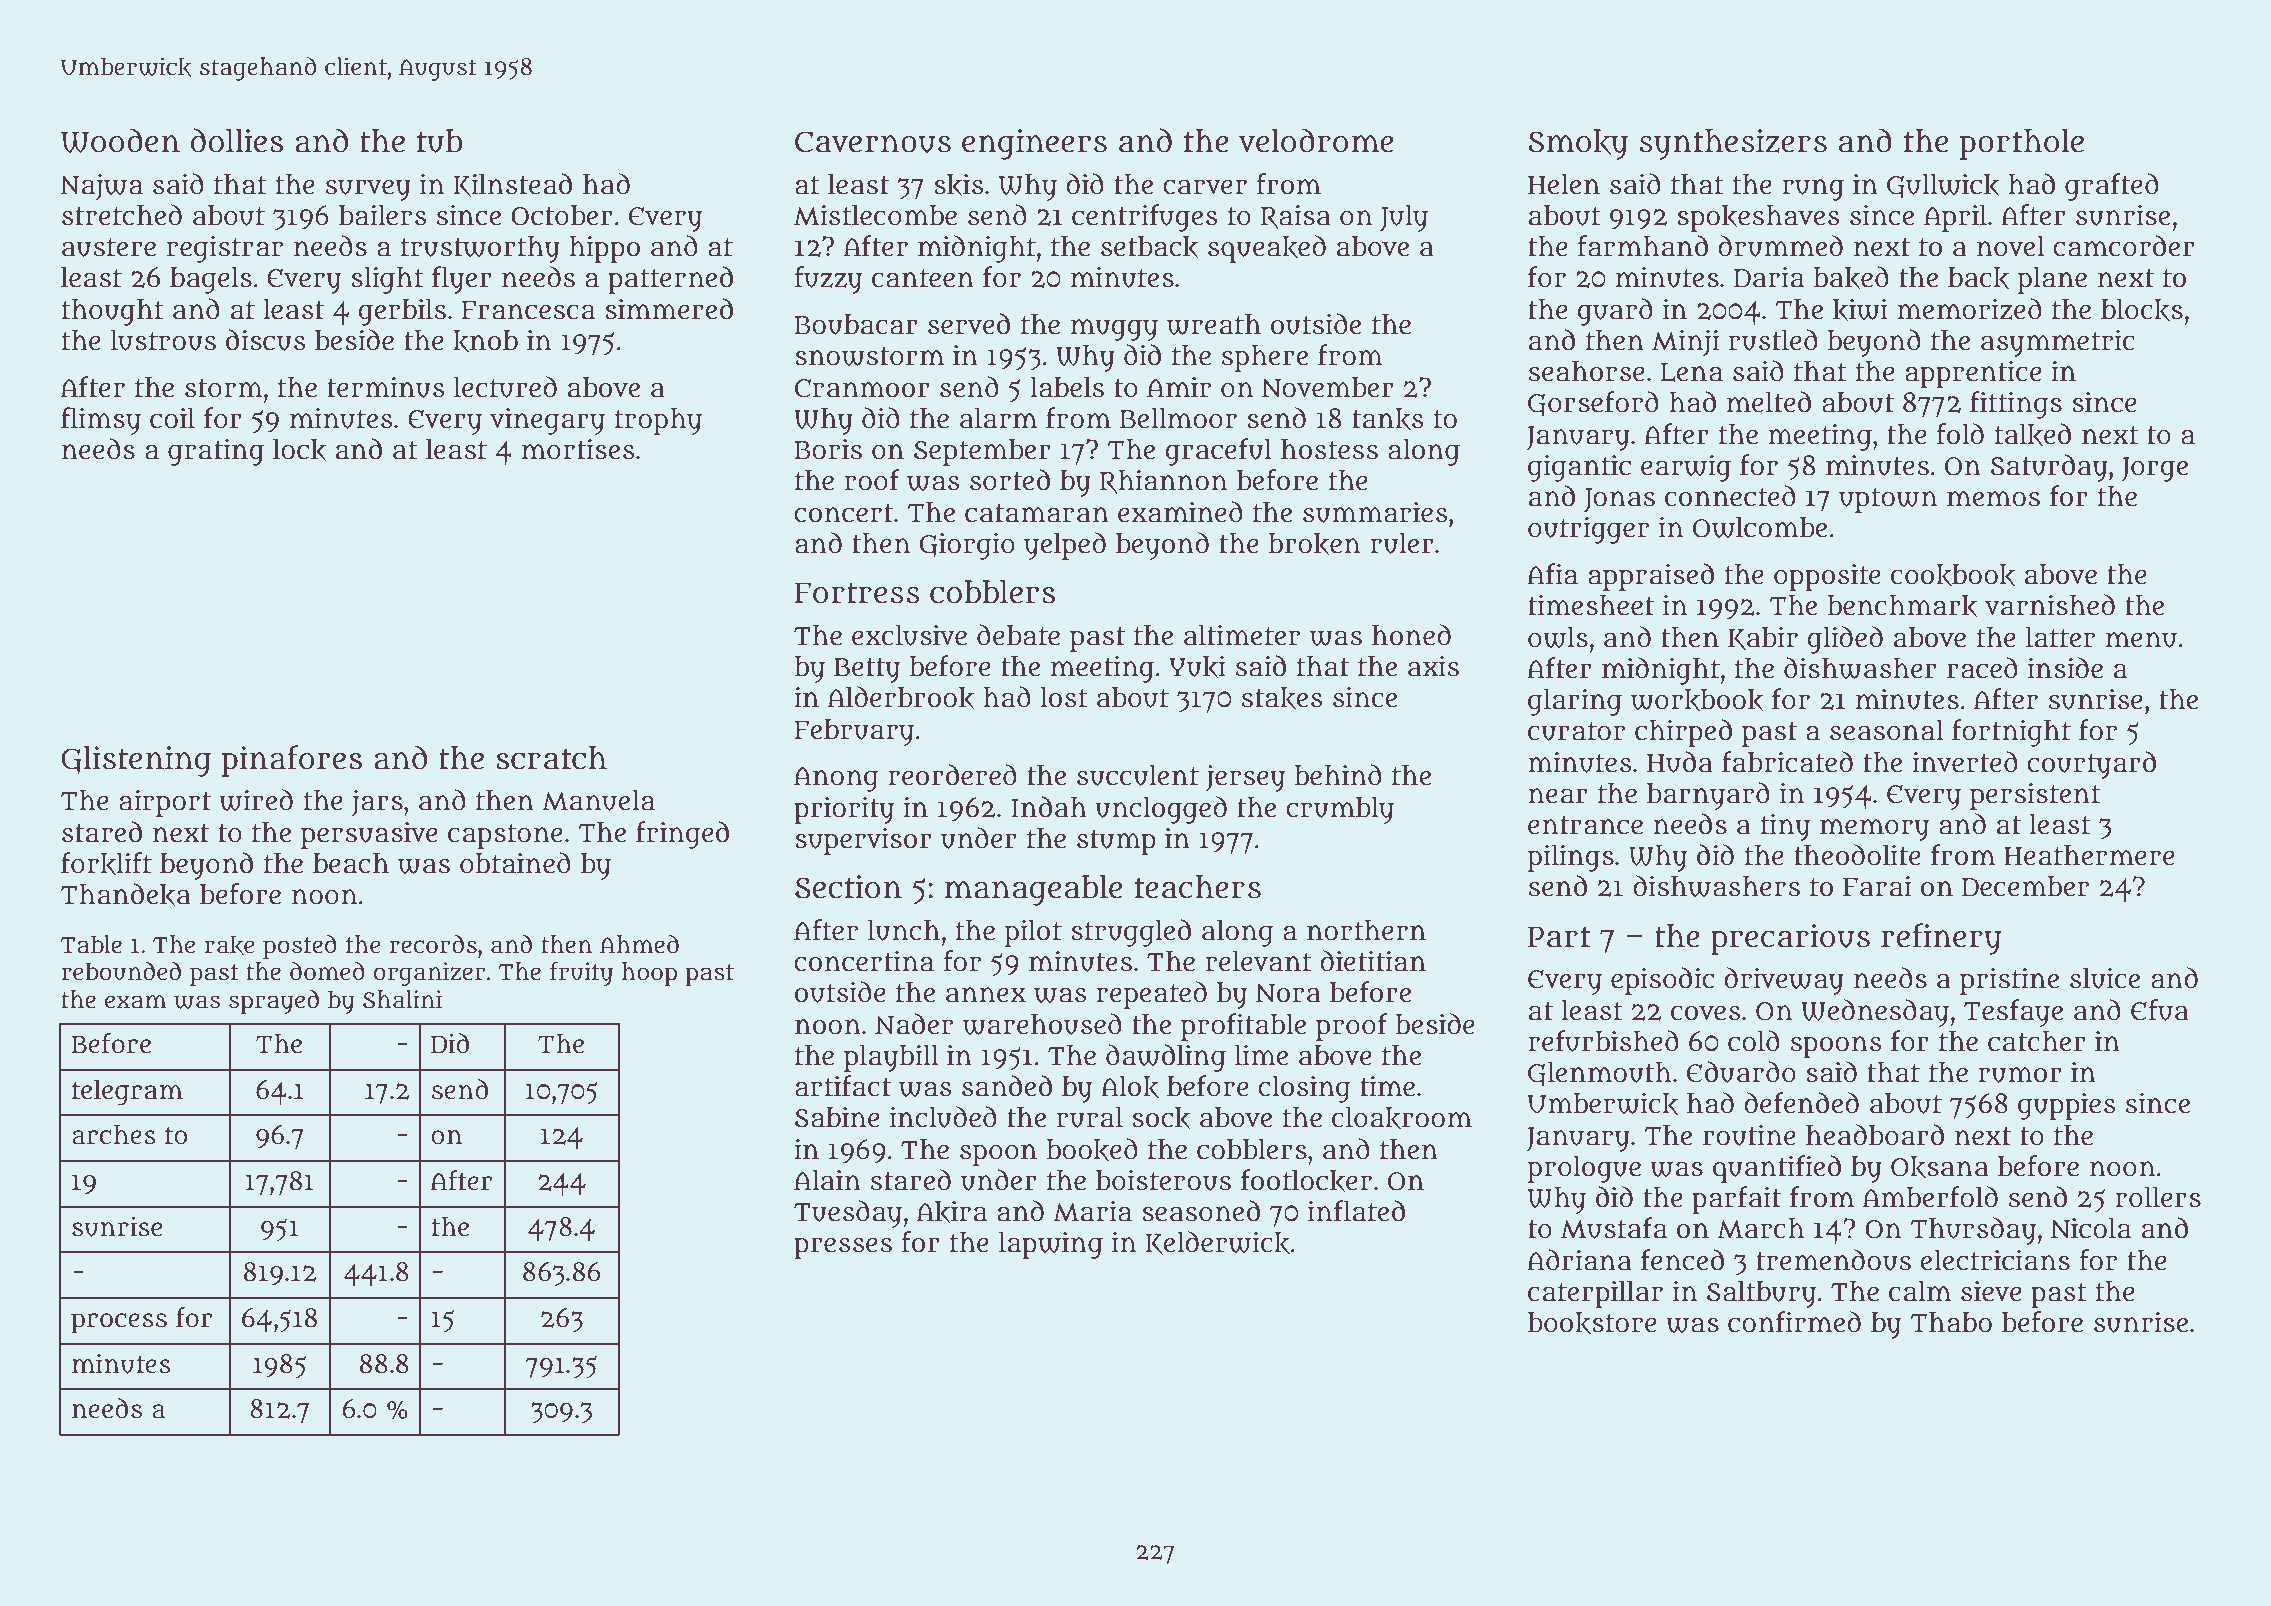 The image size is (2271, 1606). Describe the element at coordinates (101, 187) in the image. I see `Najwa` at that location.
